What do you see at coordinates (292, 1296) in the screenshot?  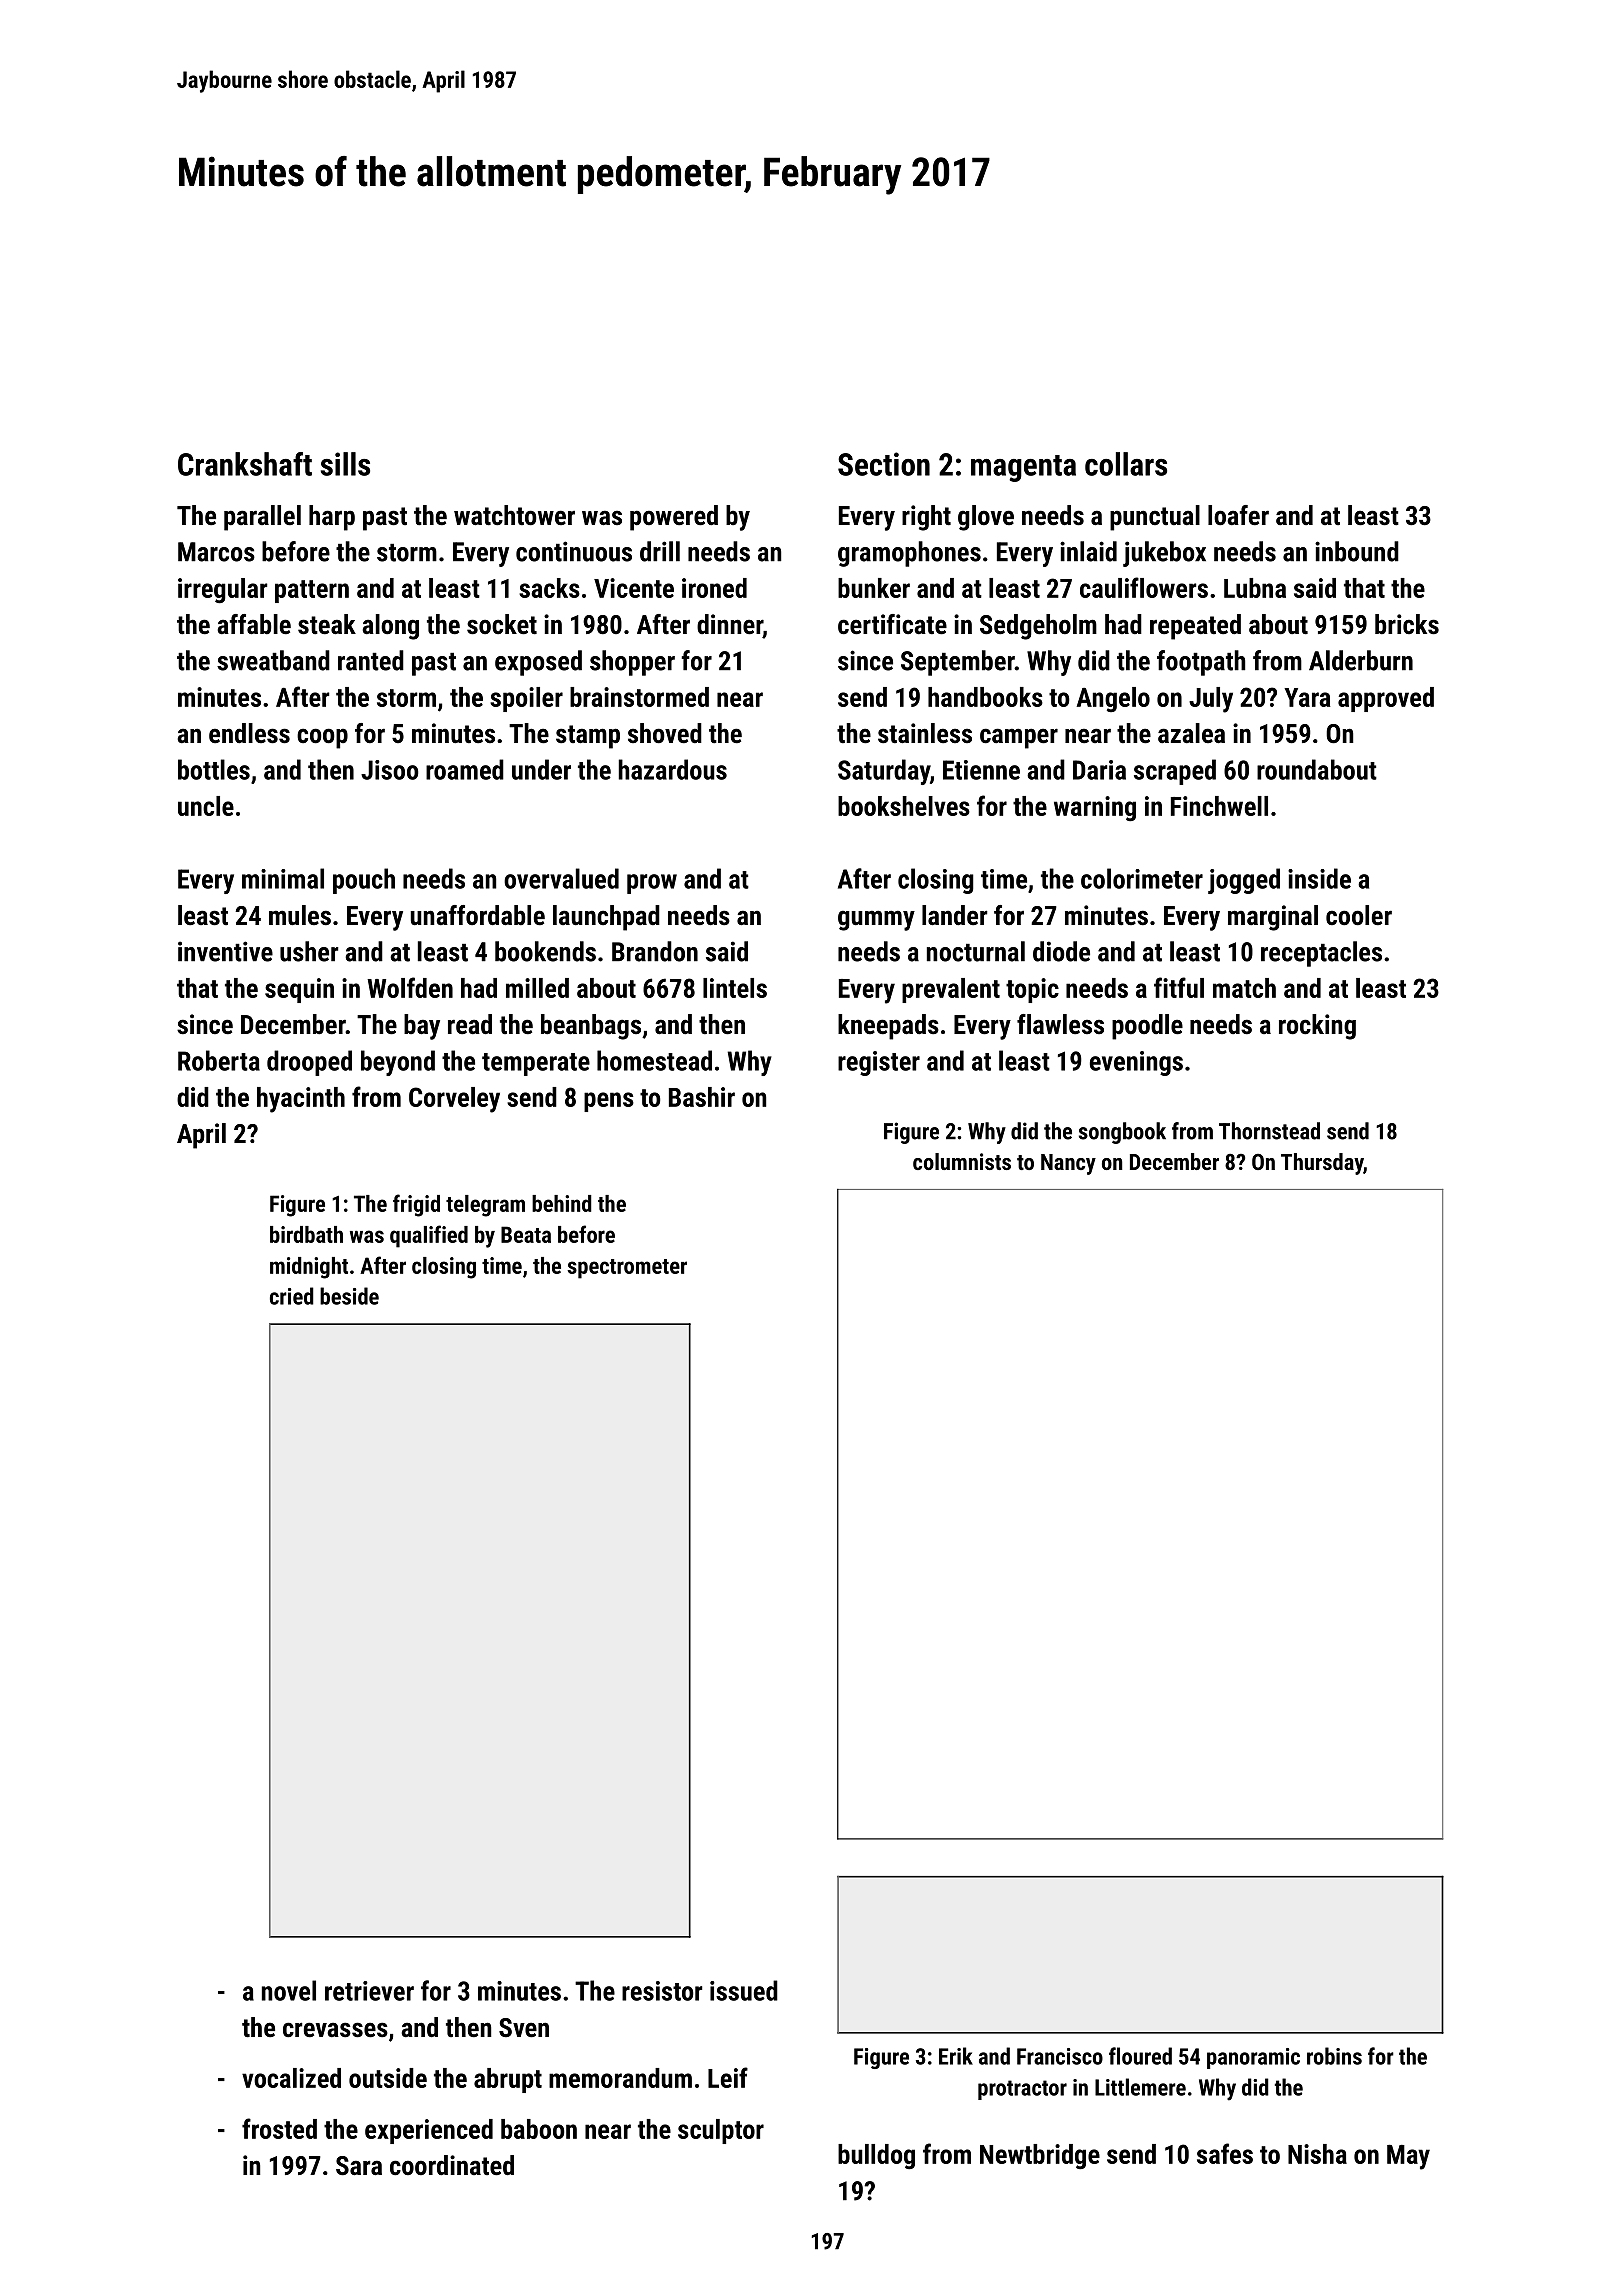 I see `cried` at bounding box center [292, 1296].
